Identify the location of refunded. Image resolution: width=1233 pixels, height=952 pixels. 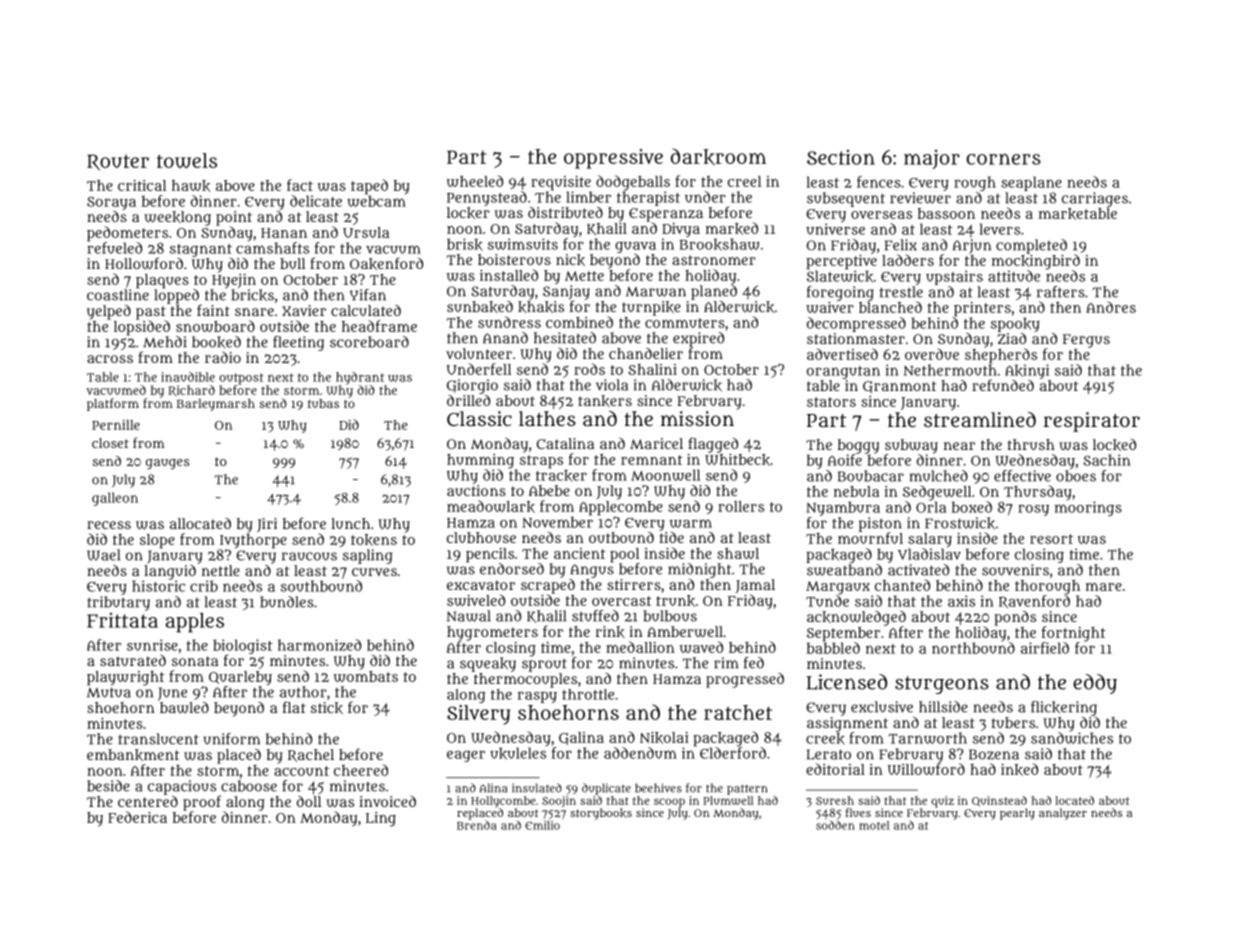
(1003, 385).
